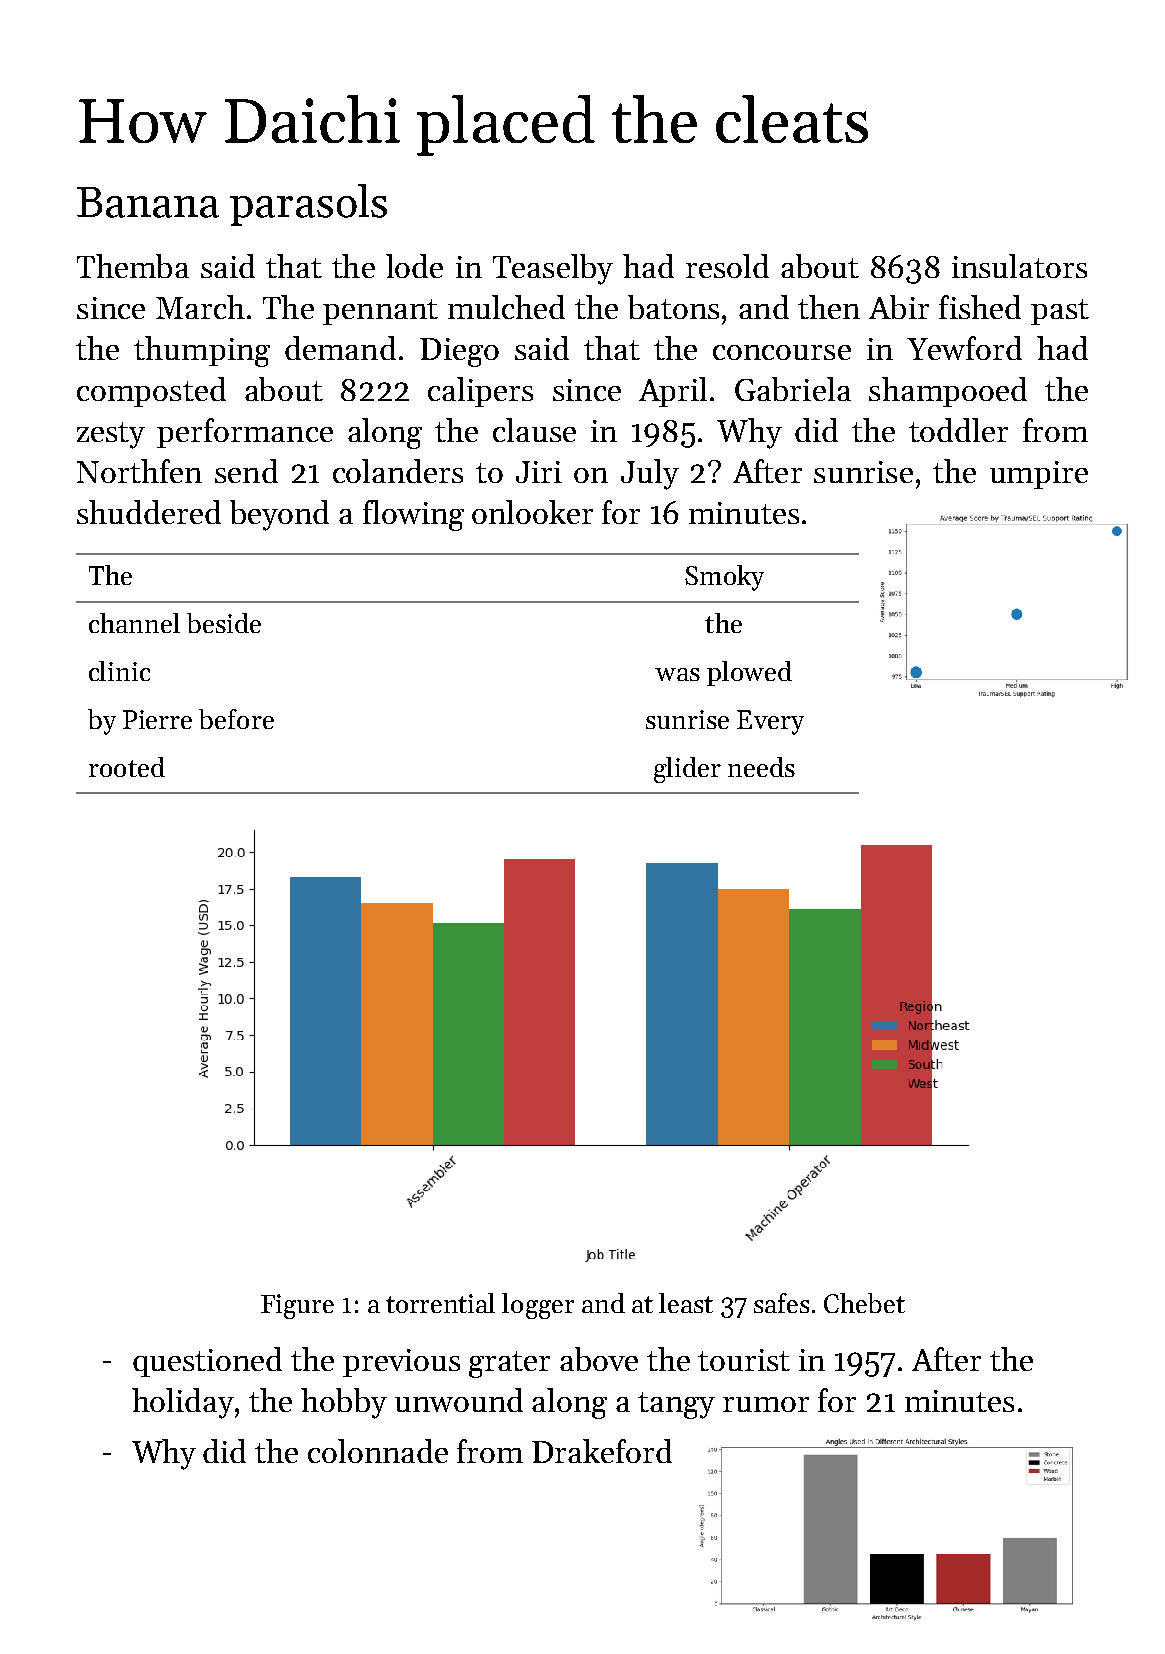 The width and height of the screenshot is (1165, 1654). What do you see at coordinates (770, 722) in the screenshot?
I see `Every` at bounding box center [770, 722].
